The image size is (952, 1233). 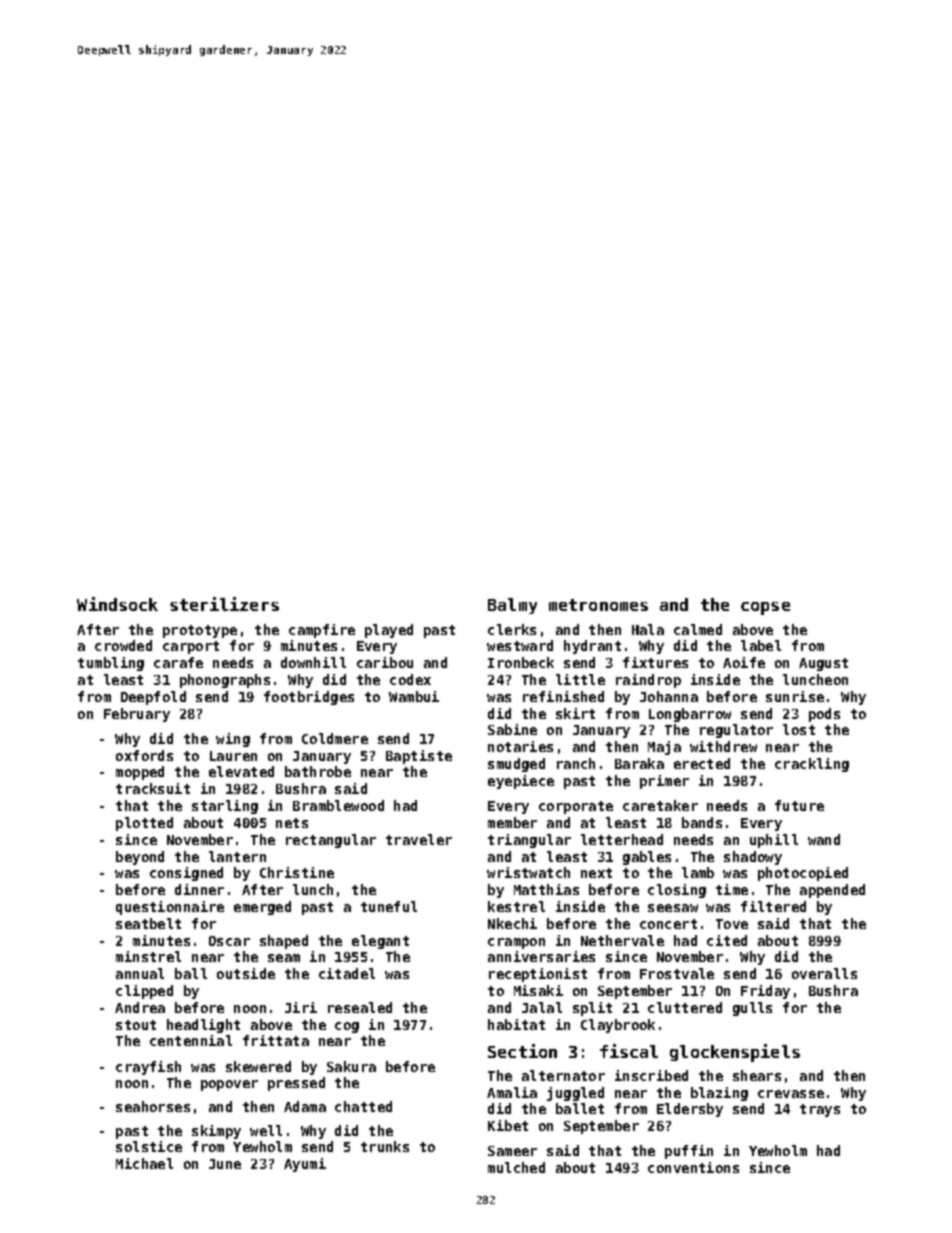 I want to click on member, so click(x=512, y=822).
